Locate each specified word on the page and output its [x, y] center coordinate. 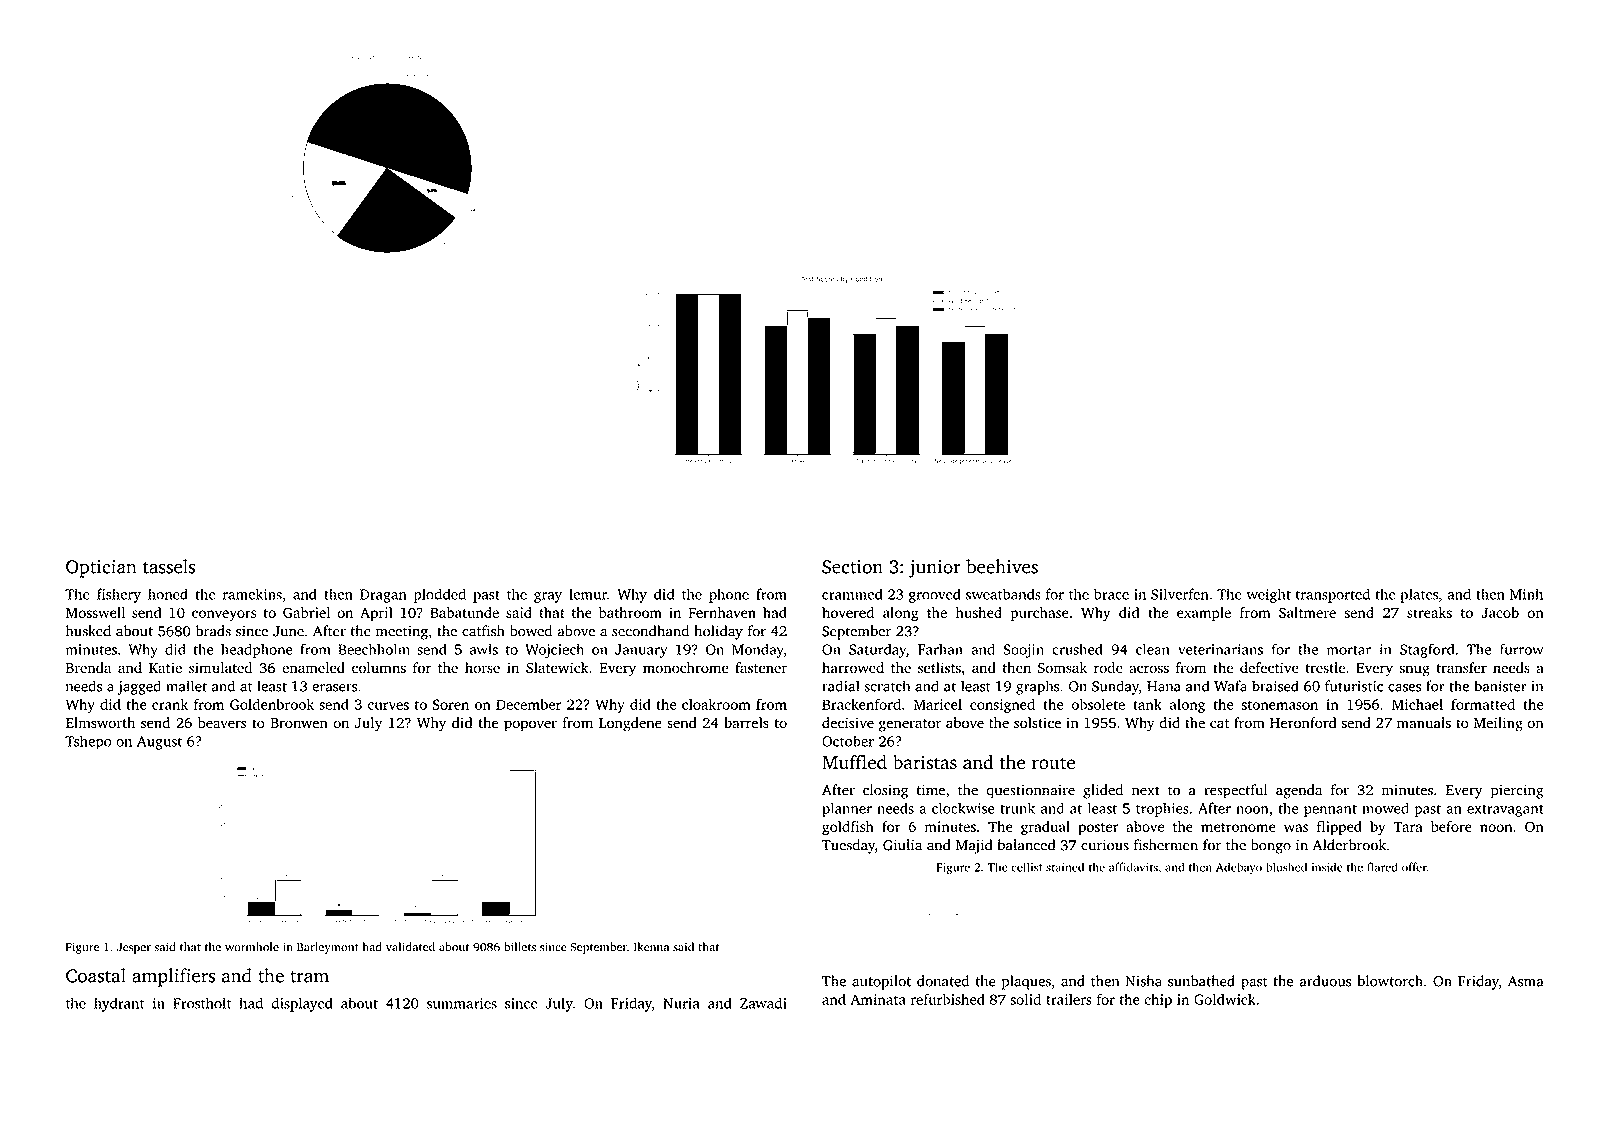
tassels [169, 566]
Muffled [854, 762]
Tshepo [88, 742]
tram [309, 977]
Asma [1525, 981]
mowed [1385, 808]
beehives [1002, 566]
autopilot [881, 982]
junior [934, 569]
